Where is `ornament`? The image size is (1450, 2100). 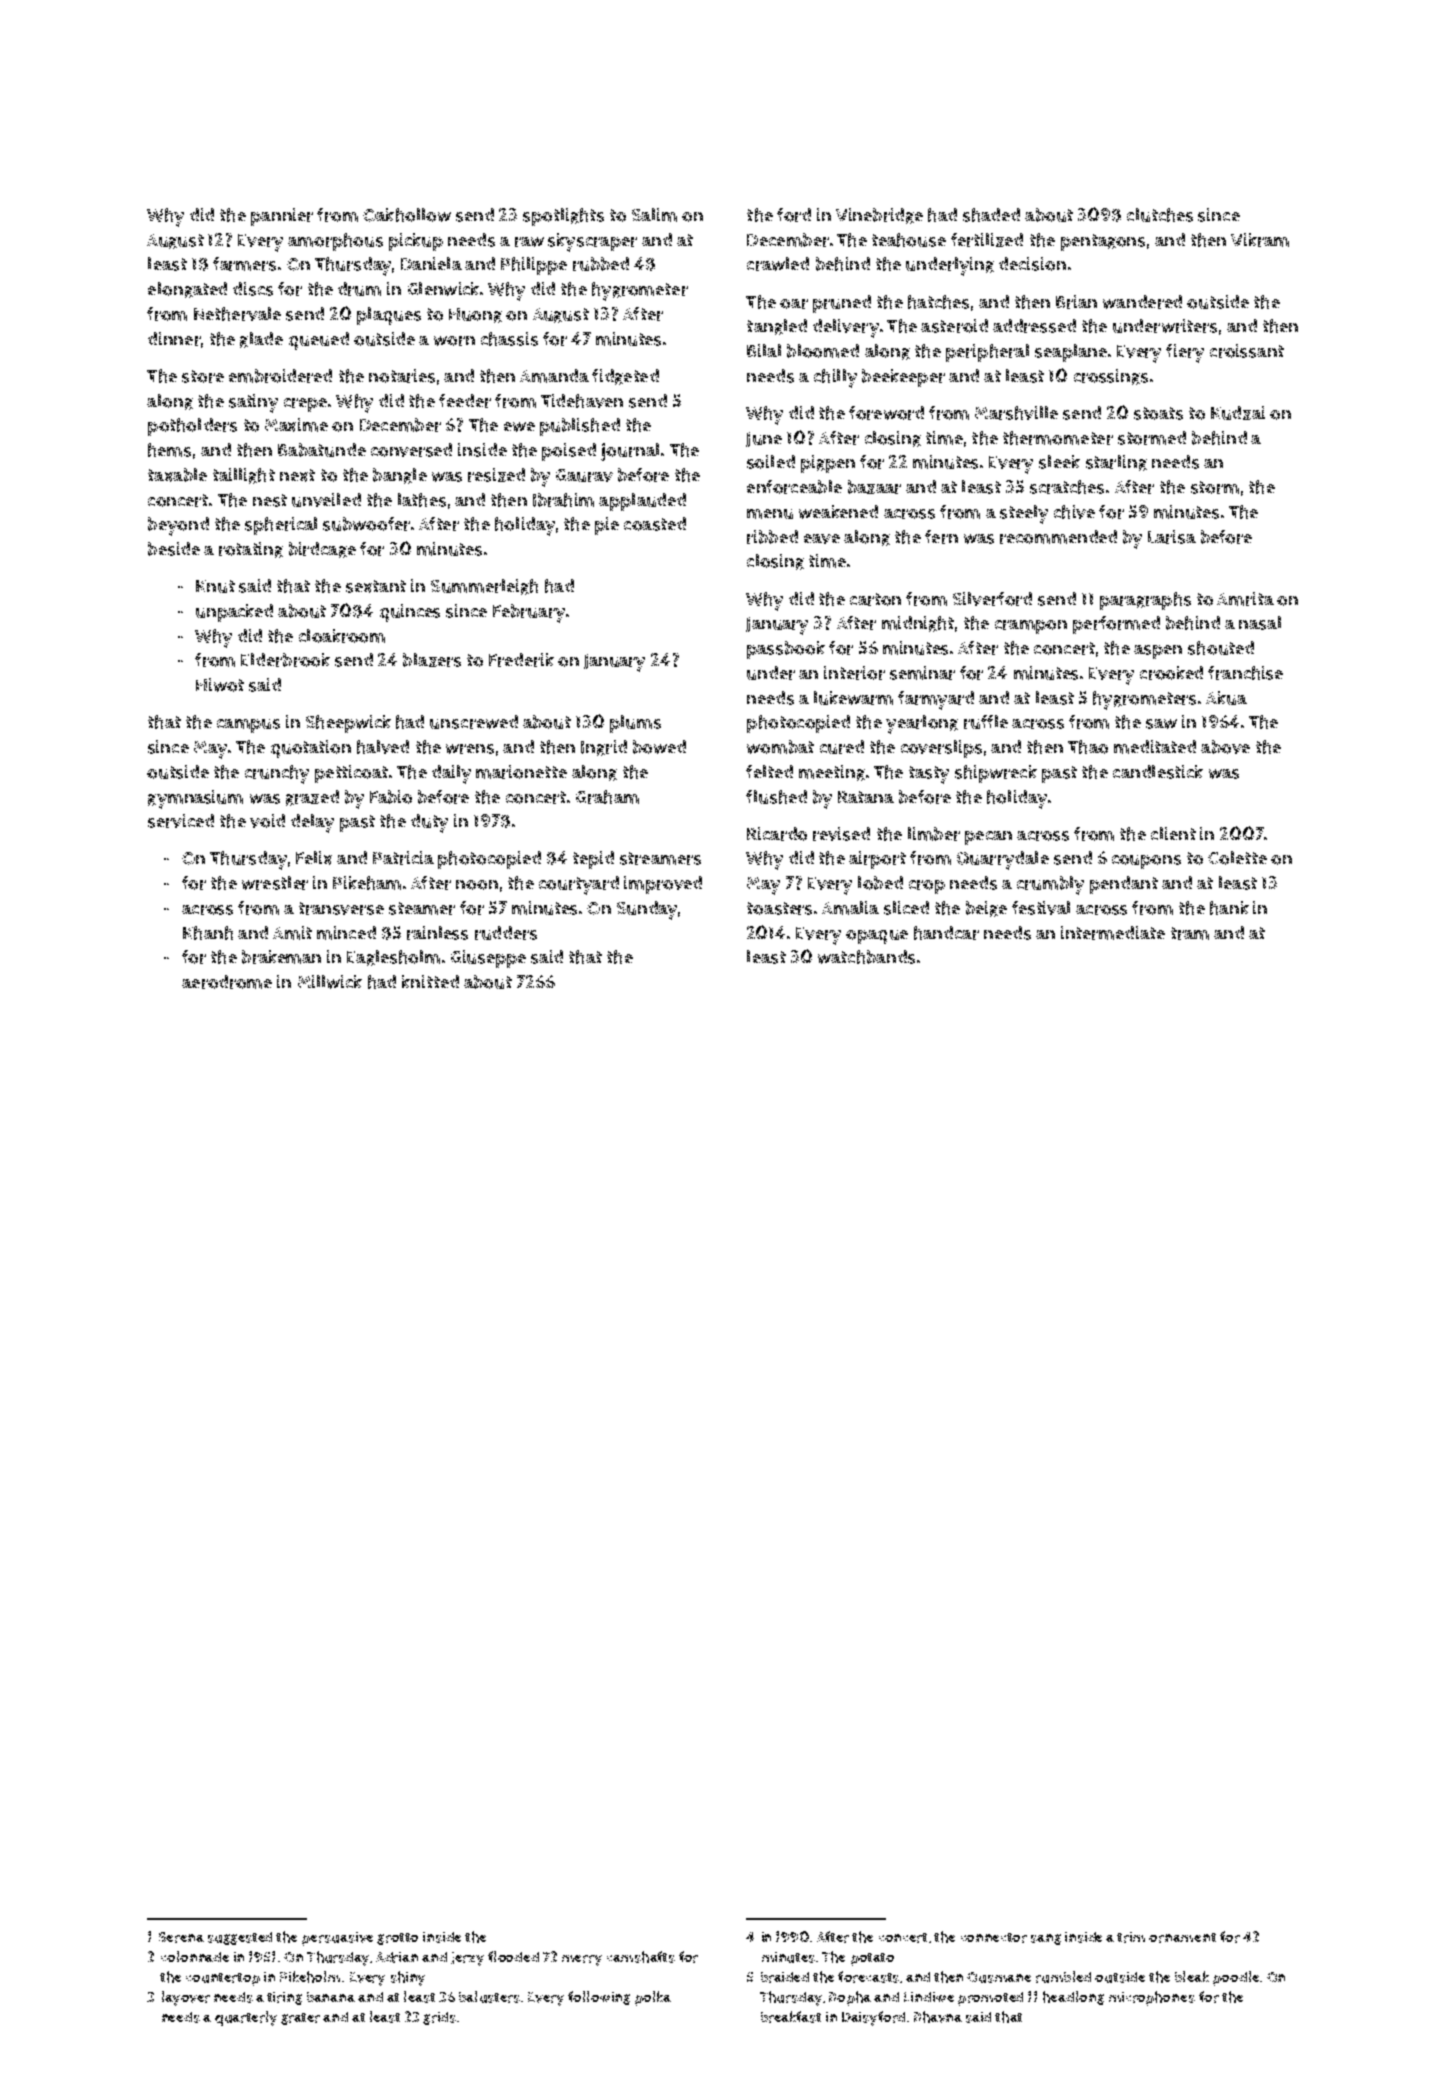
ornament is located at coordinates (1182, 1938).
